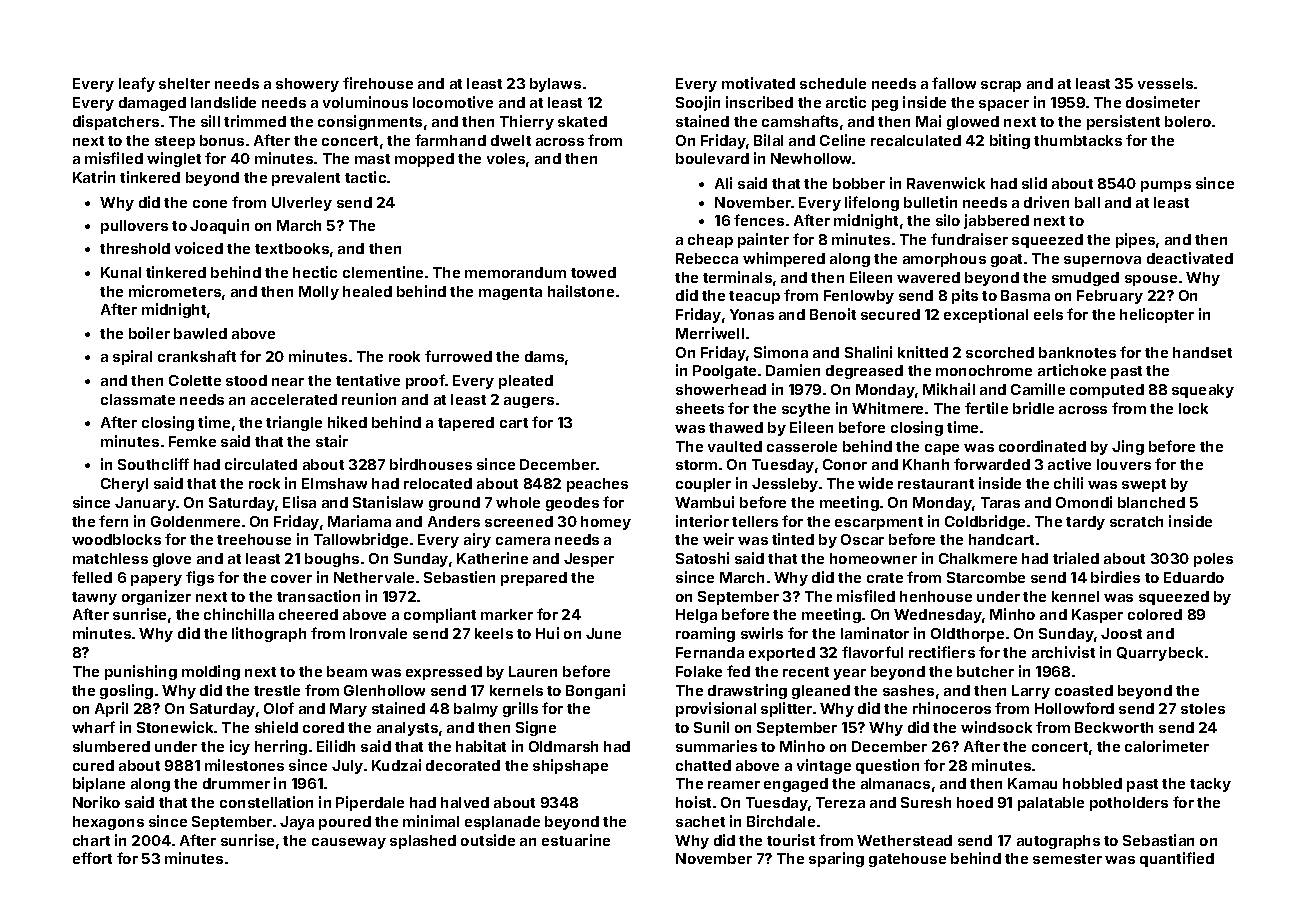 The image size is (1308, 924). I want to click on effort, so click(92, 858).
